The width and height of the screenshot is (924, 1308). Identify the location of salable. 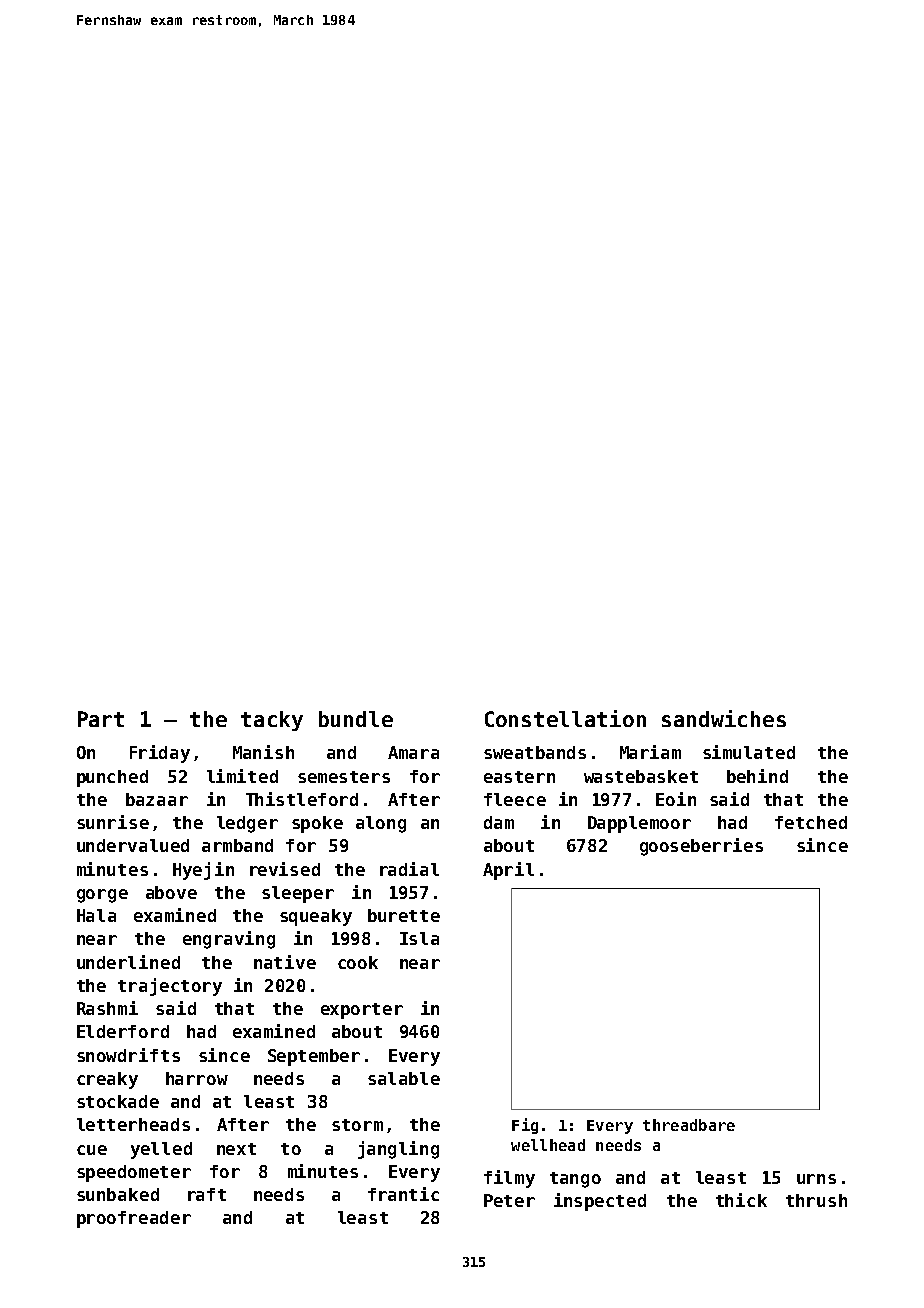
(404, 1078).
